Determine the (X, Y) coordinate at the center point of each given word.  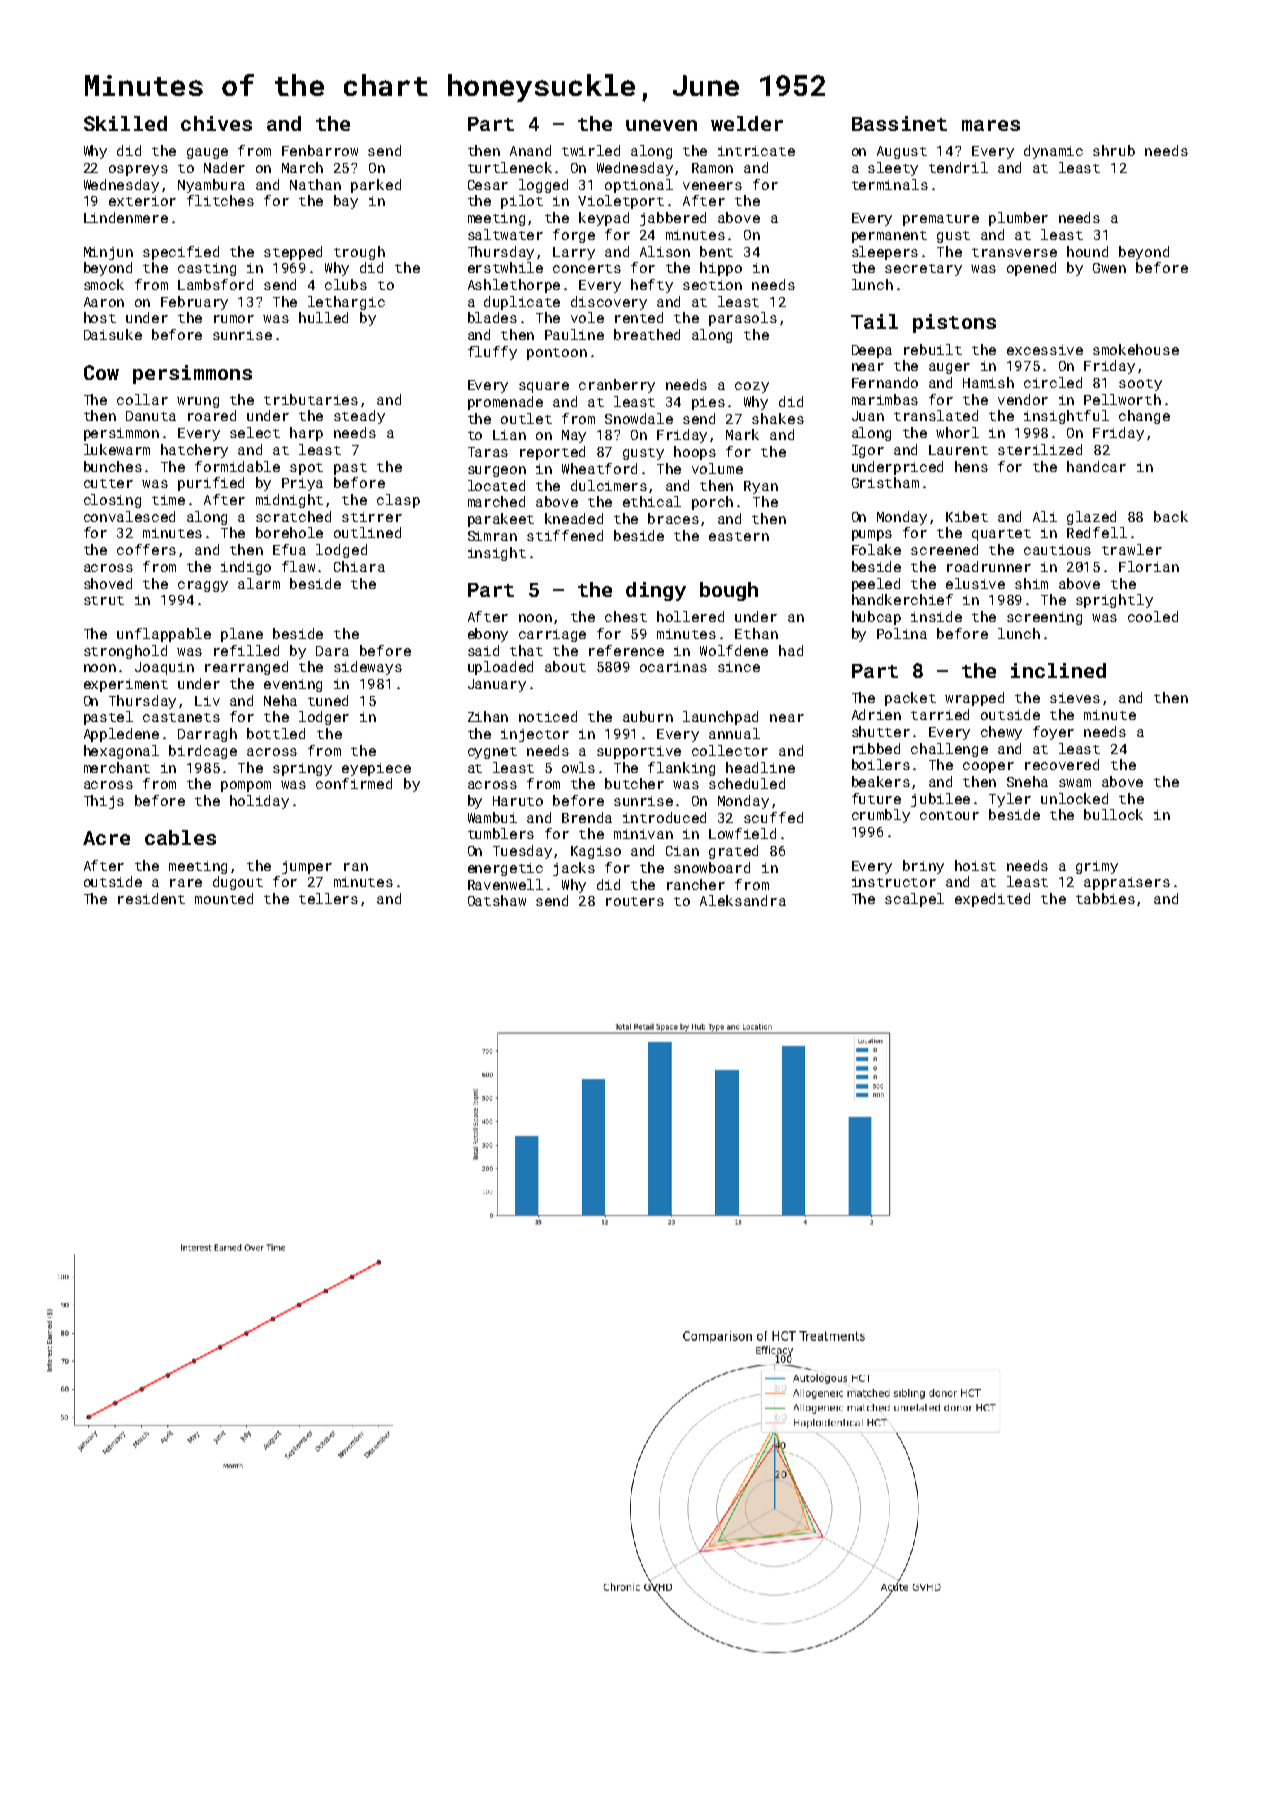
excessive (1045, 350)
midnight (289, 501)
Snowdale (639, 418)
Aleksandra (743, 900)
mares (991, 125)
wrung (198, 402)
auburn (648, 716)
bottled (276, 733)
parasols (743, 319)
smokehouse (1136, 349)
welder (747, 123)
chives (216, 123)
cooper (988, 767)
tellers (328, 898)
